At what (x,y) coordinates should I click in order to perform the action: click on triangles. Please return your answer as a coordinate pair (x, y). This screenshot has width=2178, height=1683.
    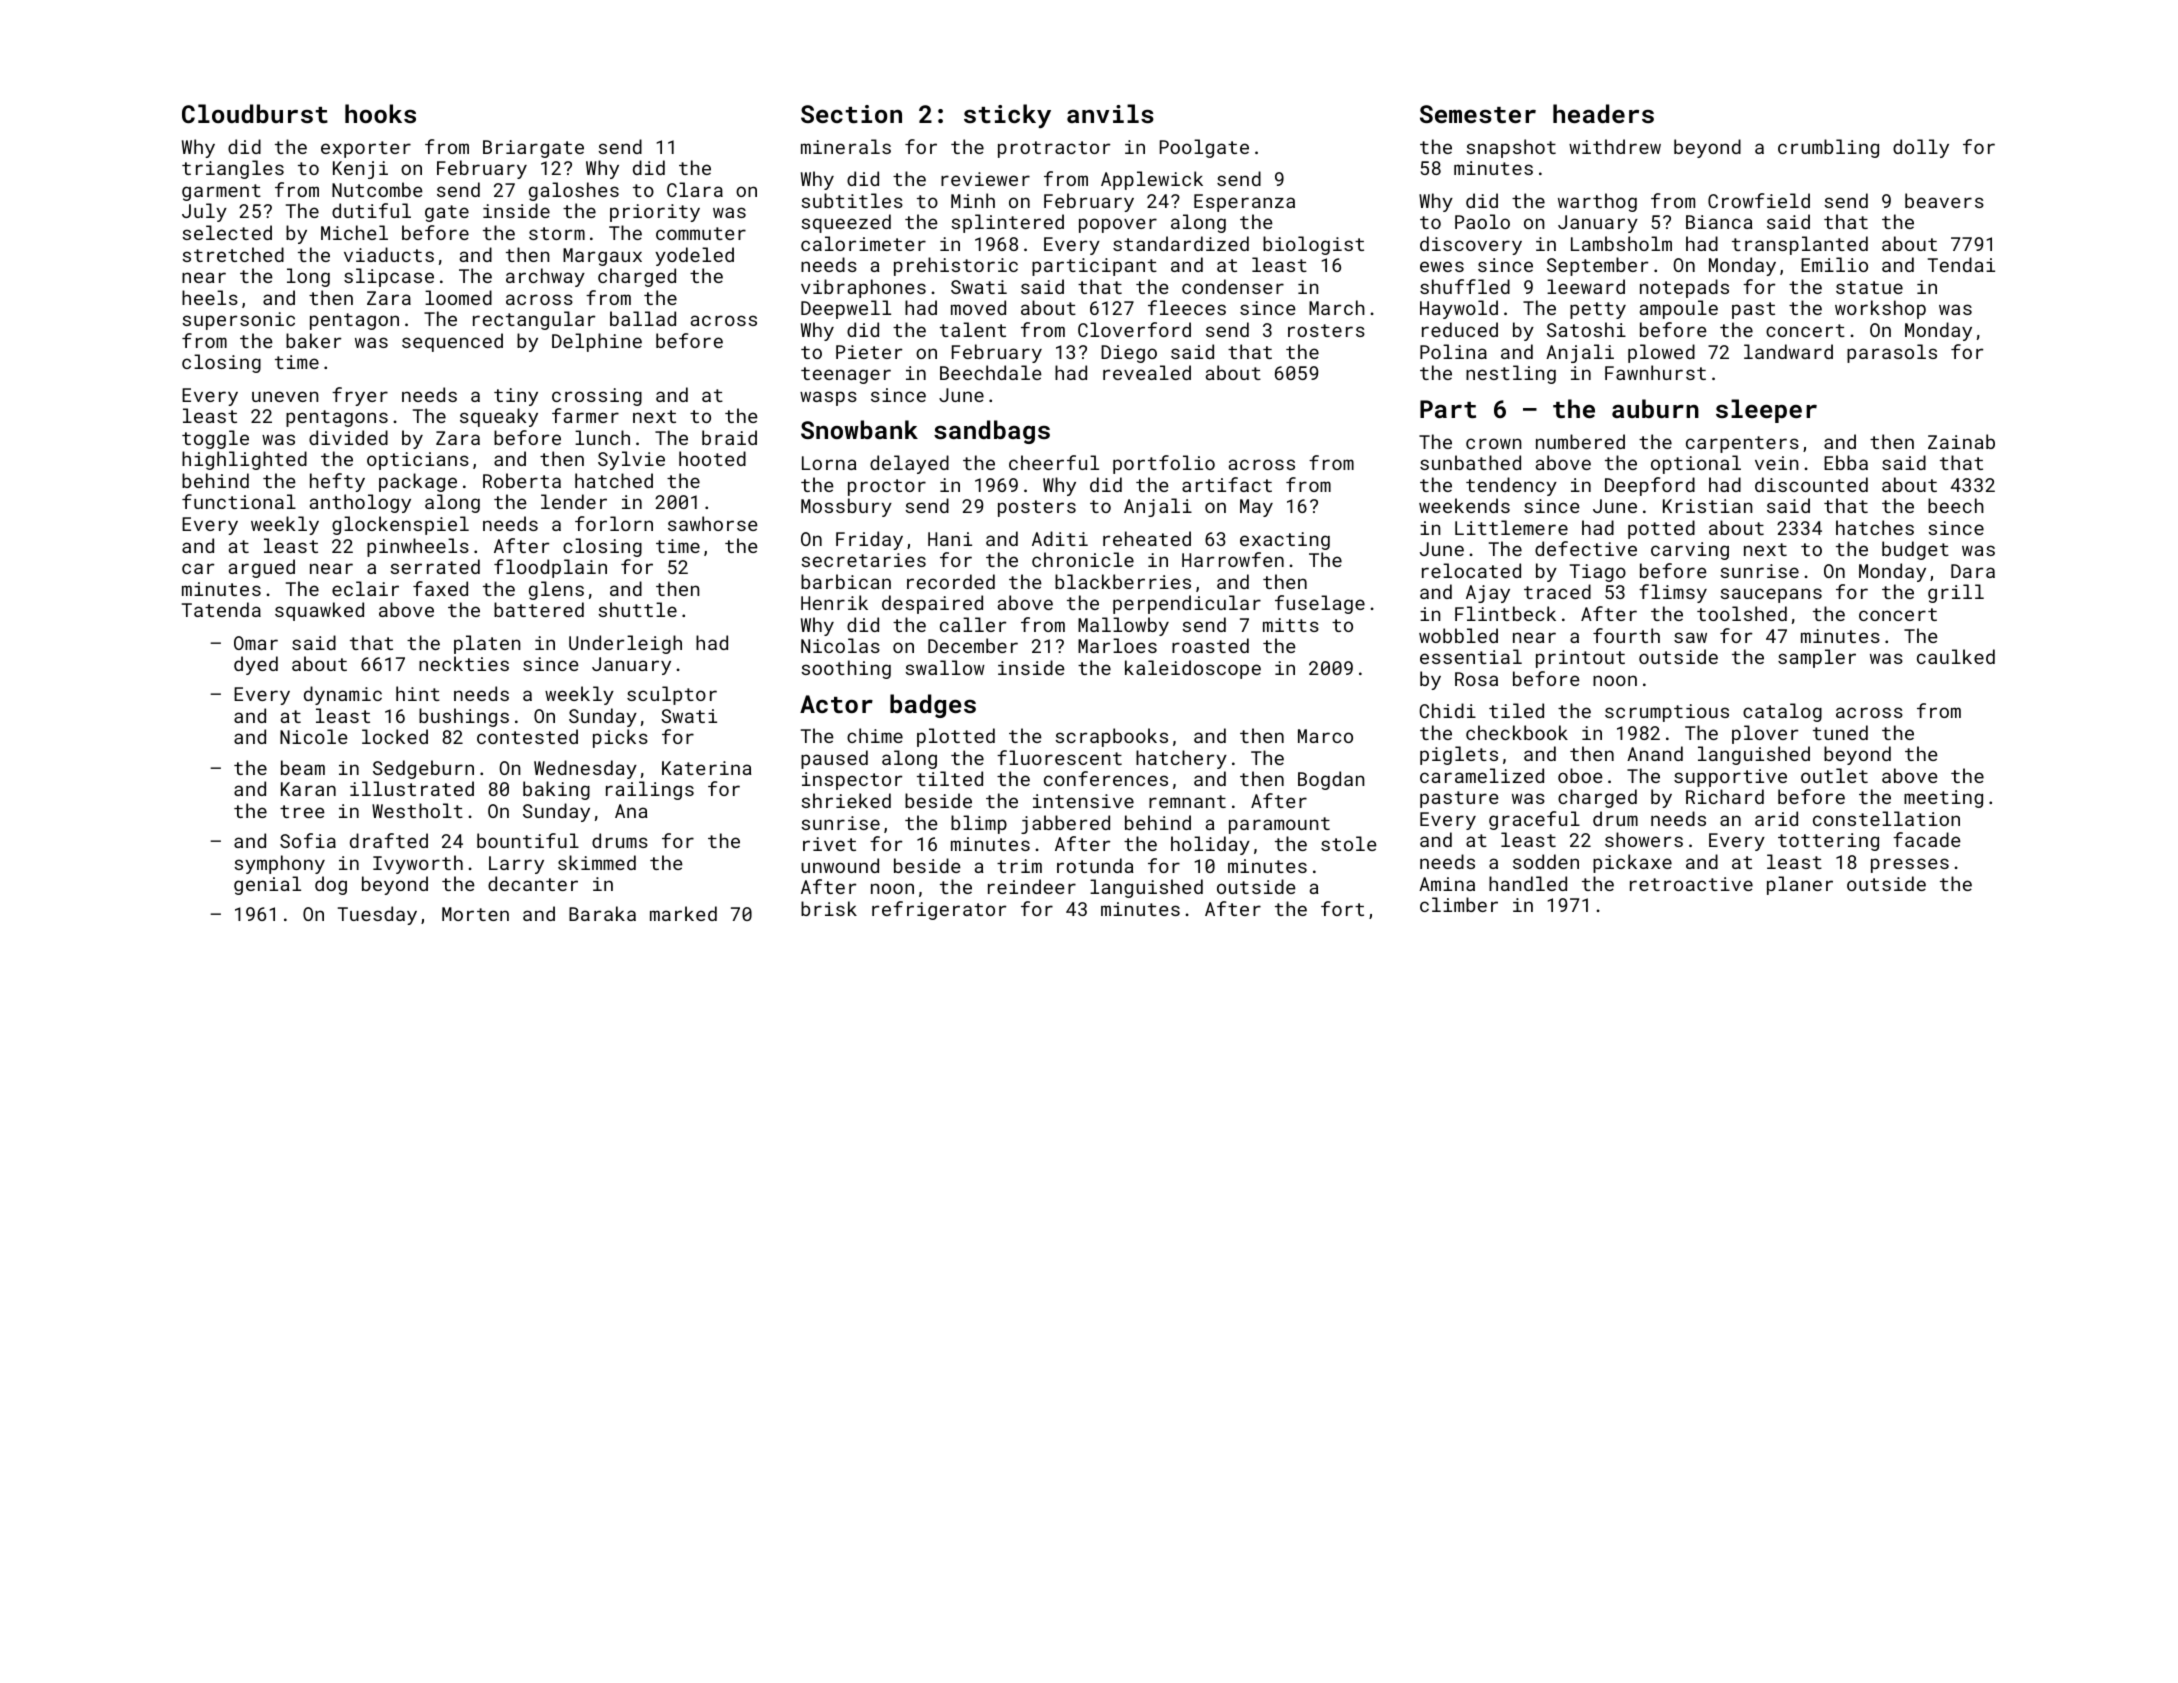
    Looking at the image, I should click on (233, 169).
